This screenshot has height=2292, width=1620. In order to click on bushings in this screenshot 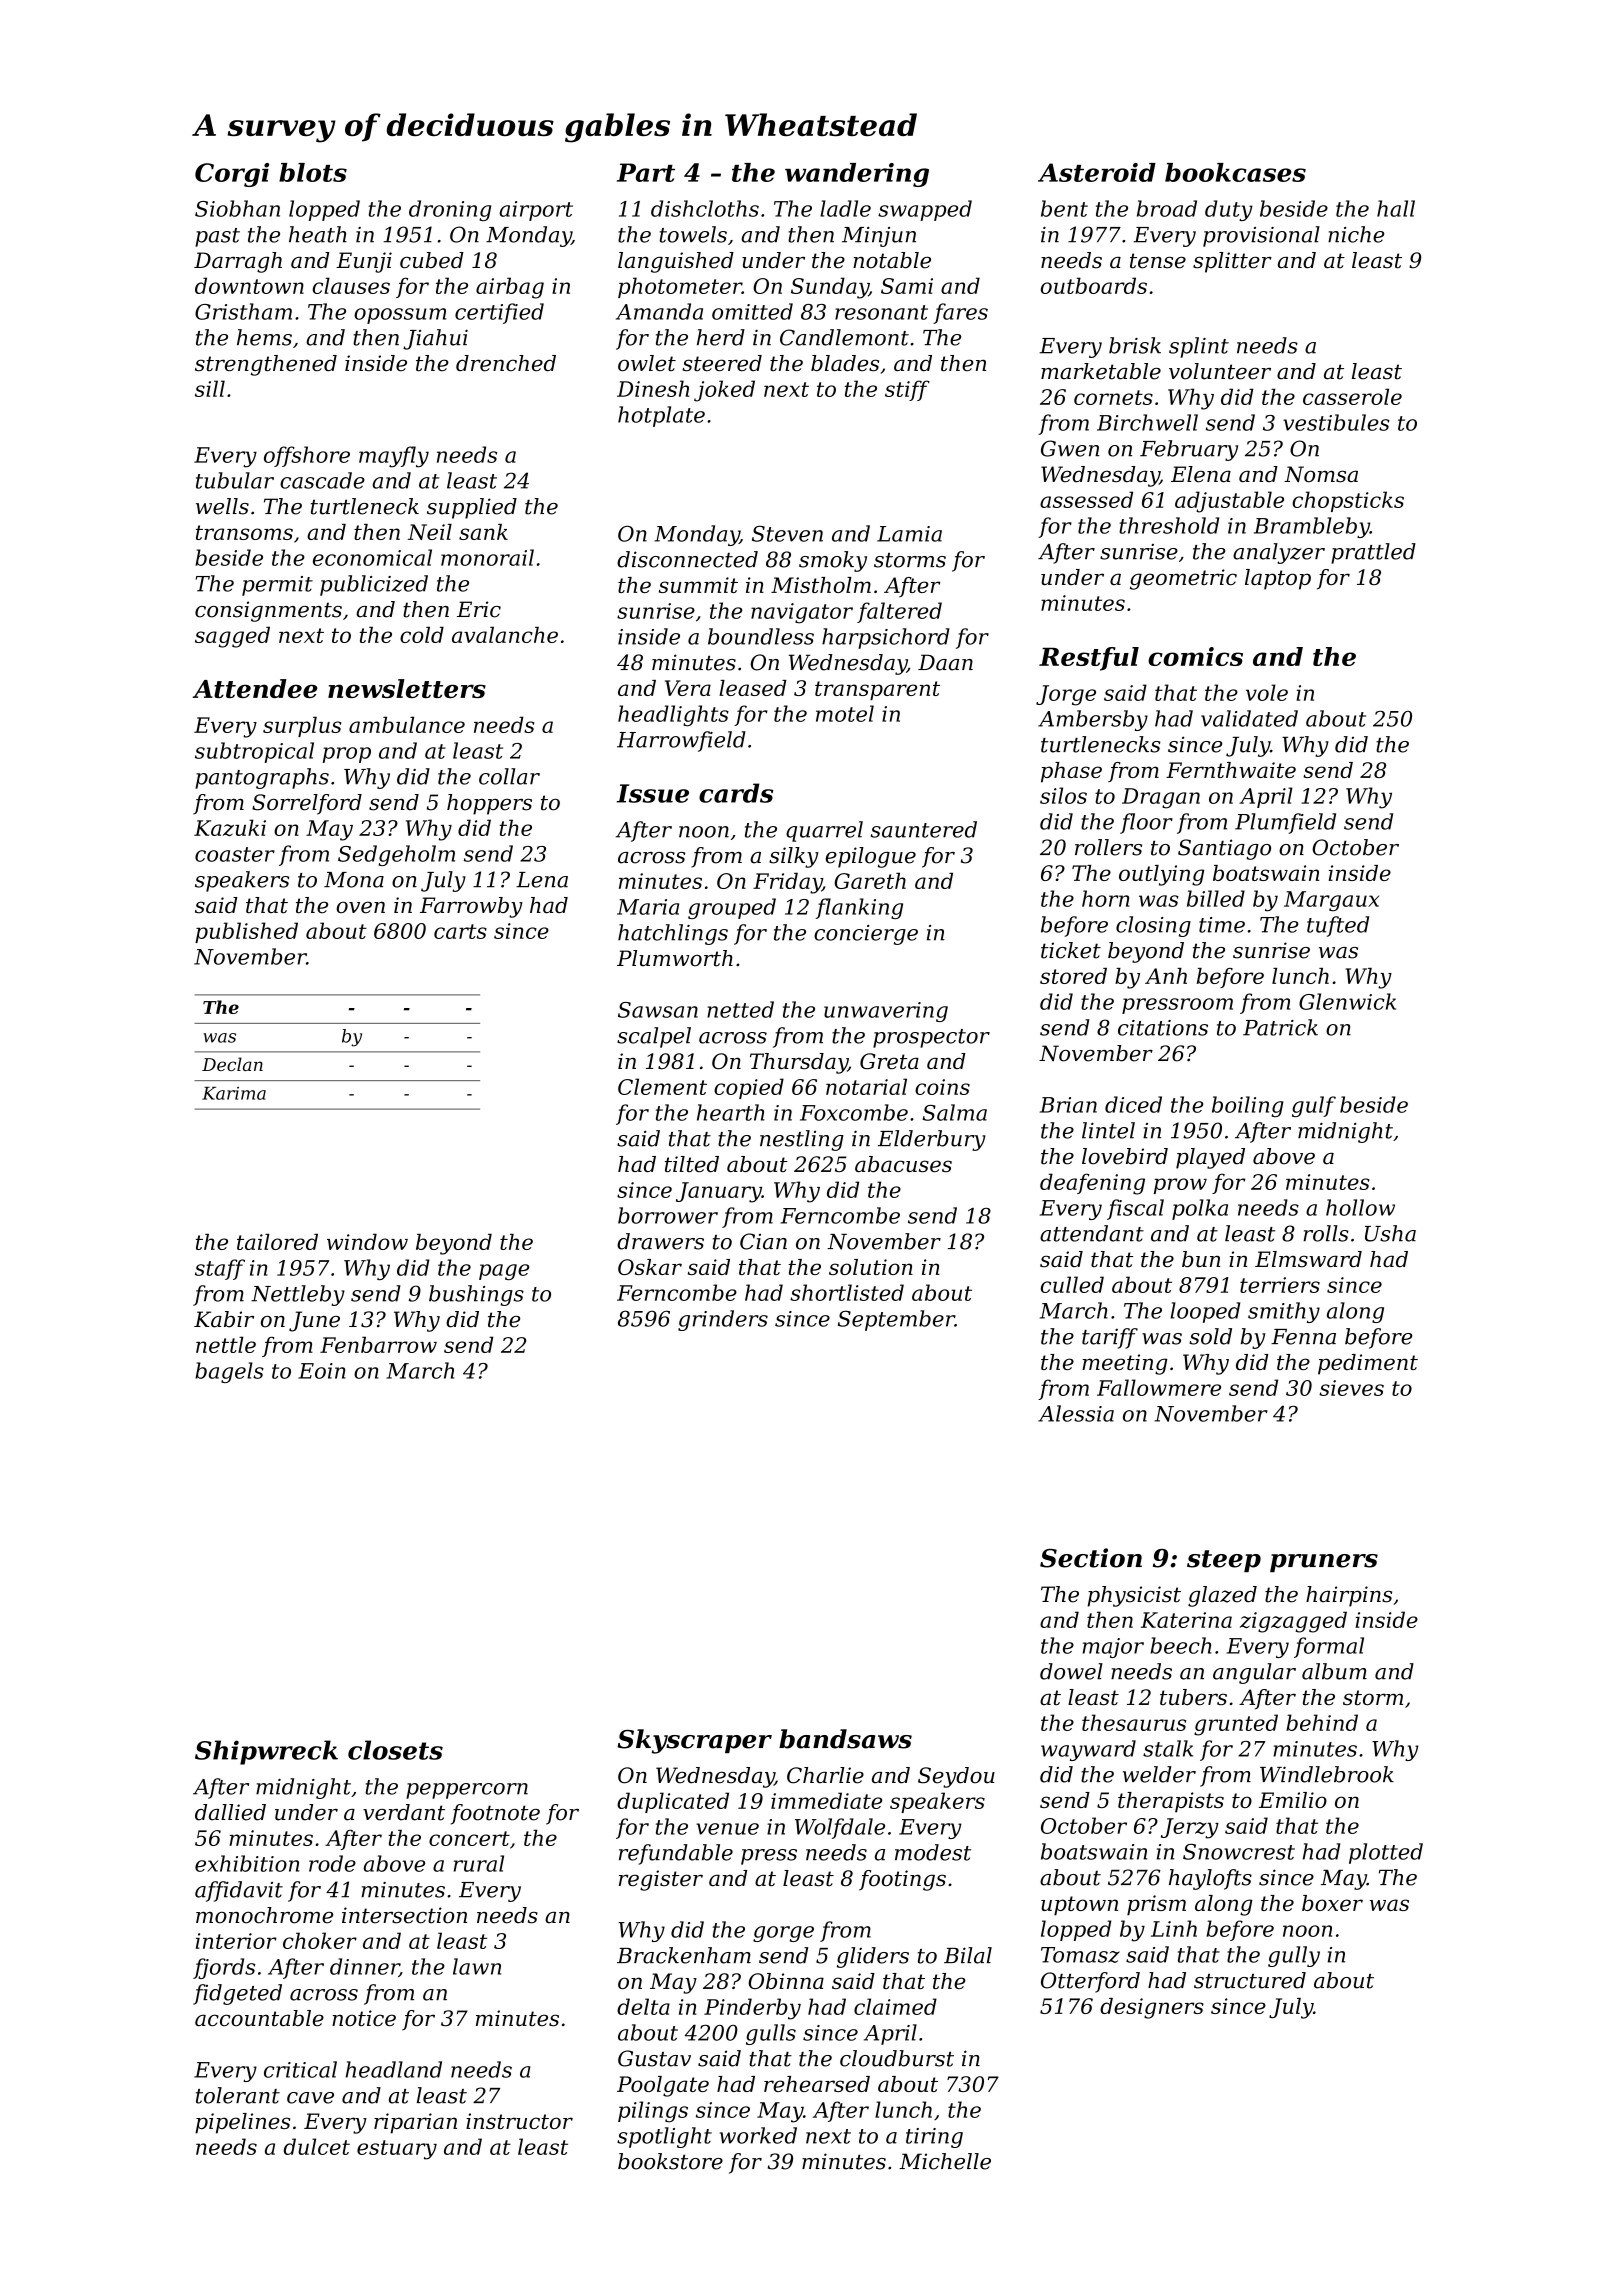, I will do `click(476, 1295)`.
